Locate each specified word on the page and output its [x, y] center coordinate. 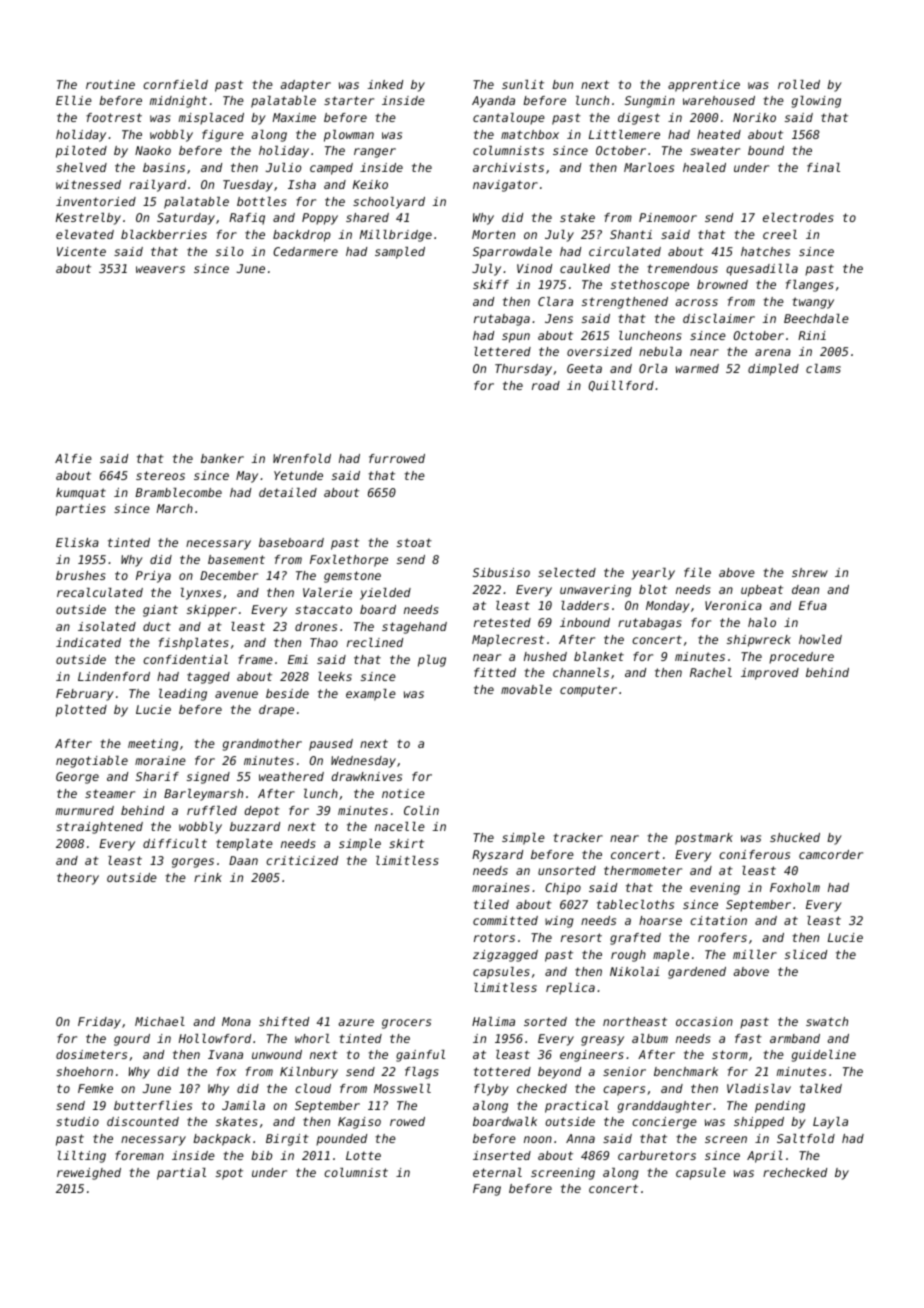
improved [770, 674]
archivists [508, 167]
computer [588, 691]
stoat [414, 542]
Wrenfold [302, 458]
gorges [193, 863]
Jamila [243, 1105]
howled [820, 639]
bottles [262, 201]
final [823, 167]
